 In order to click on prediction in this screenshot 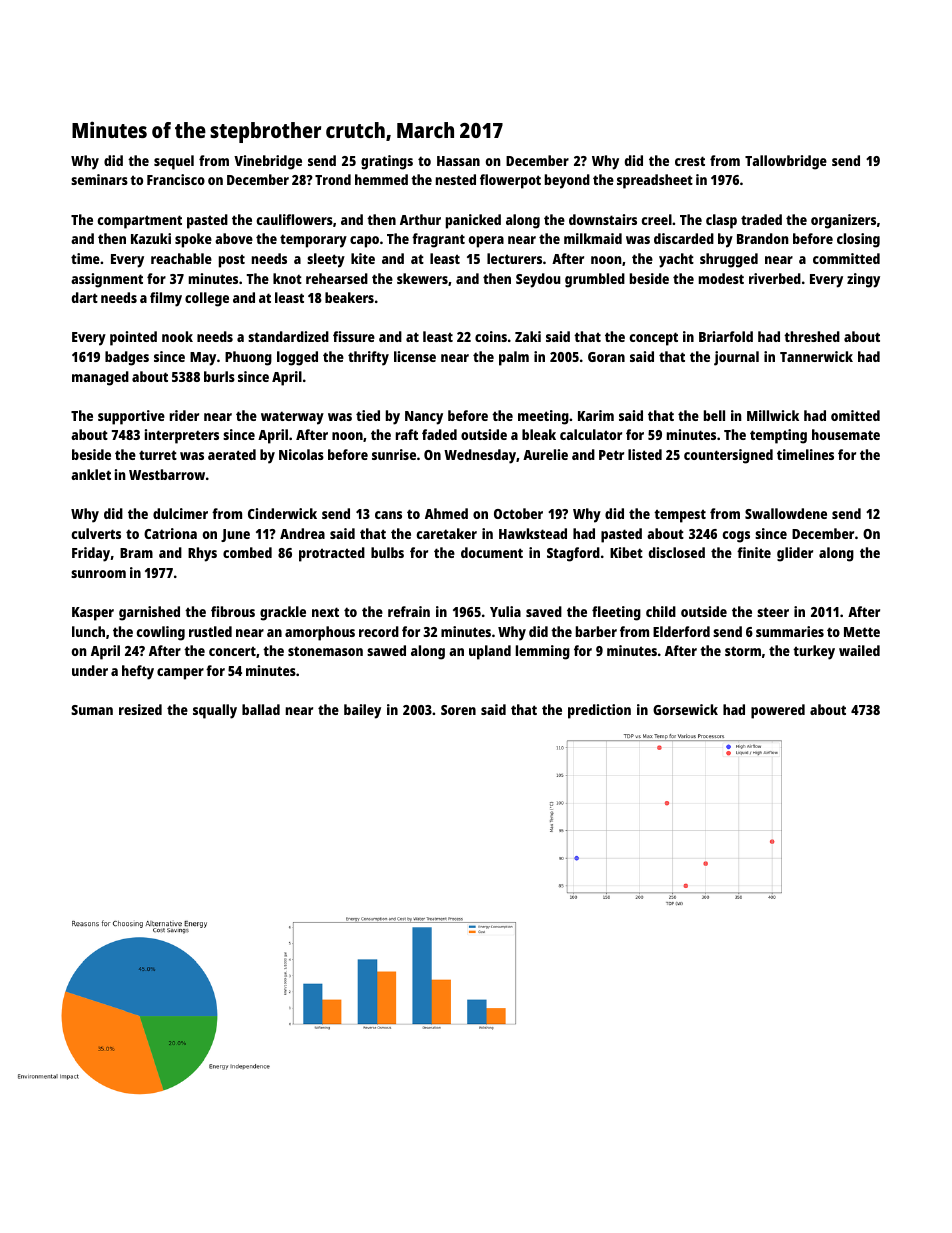, I will do `click(599, 711)`.
